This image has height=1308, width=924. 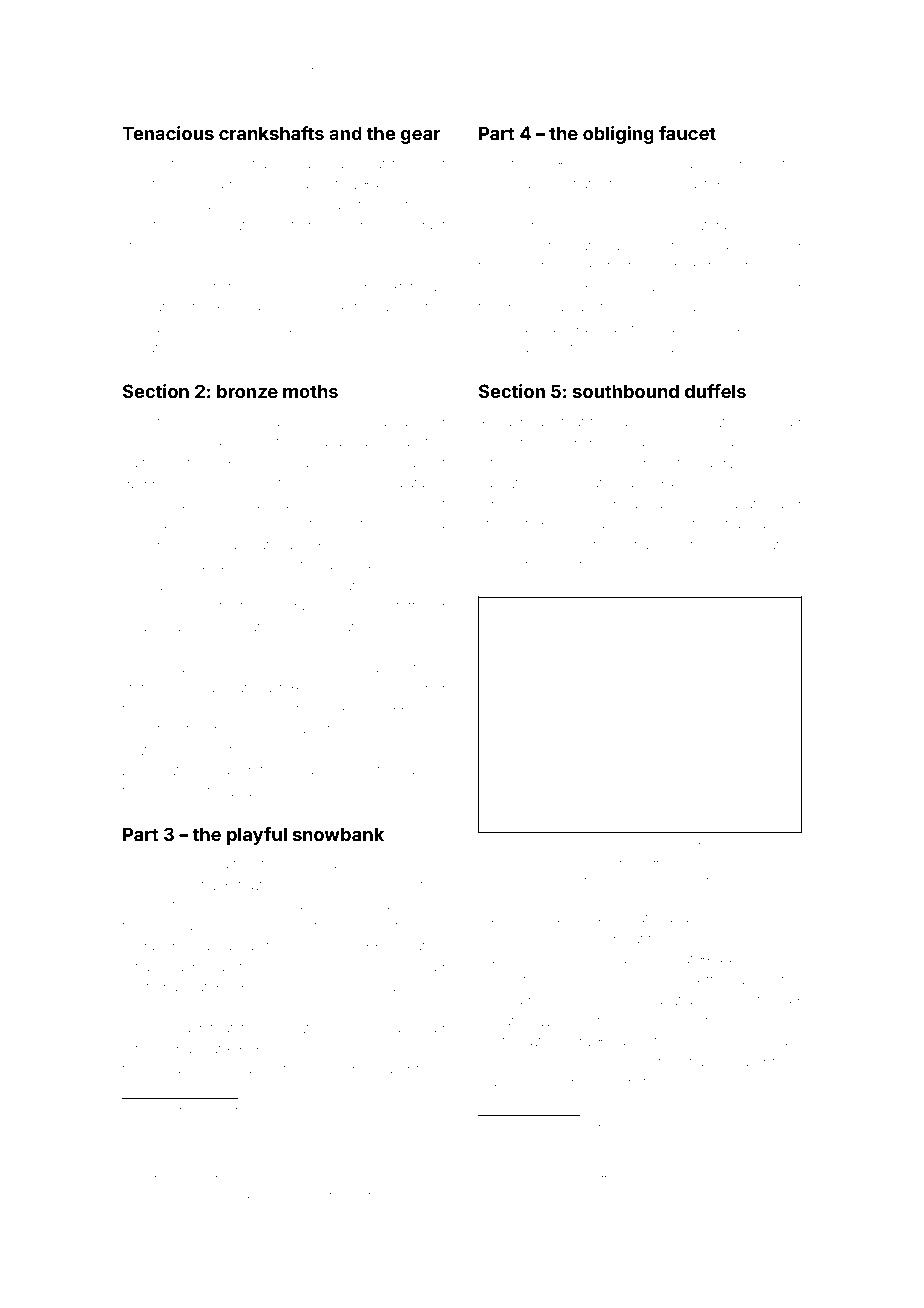 What do you see at coordinates (689, 544) in the image?
I see `omitted` at bounding box center [689, 544].
